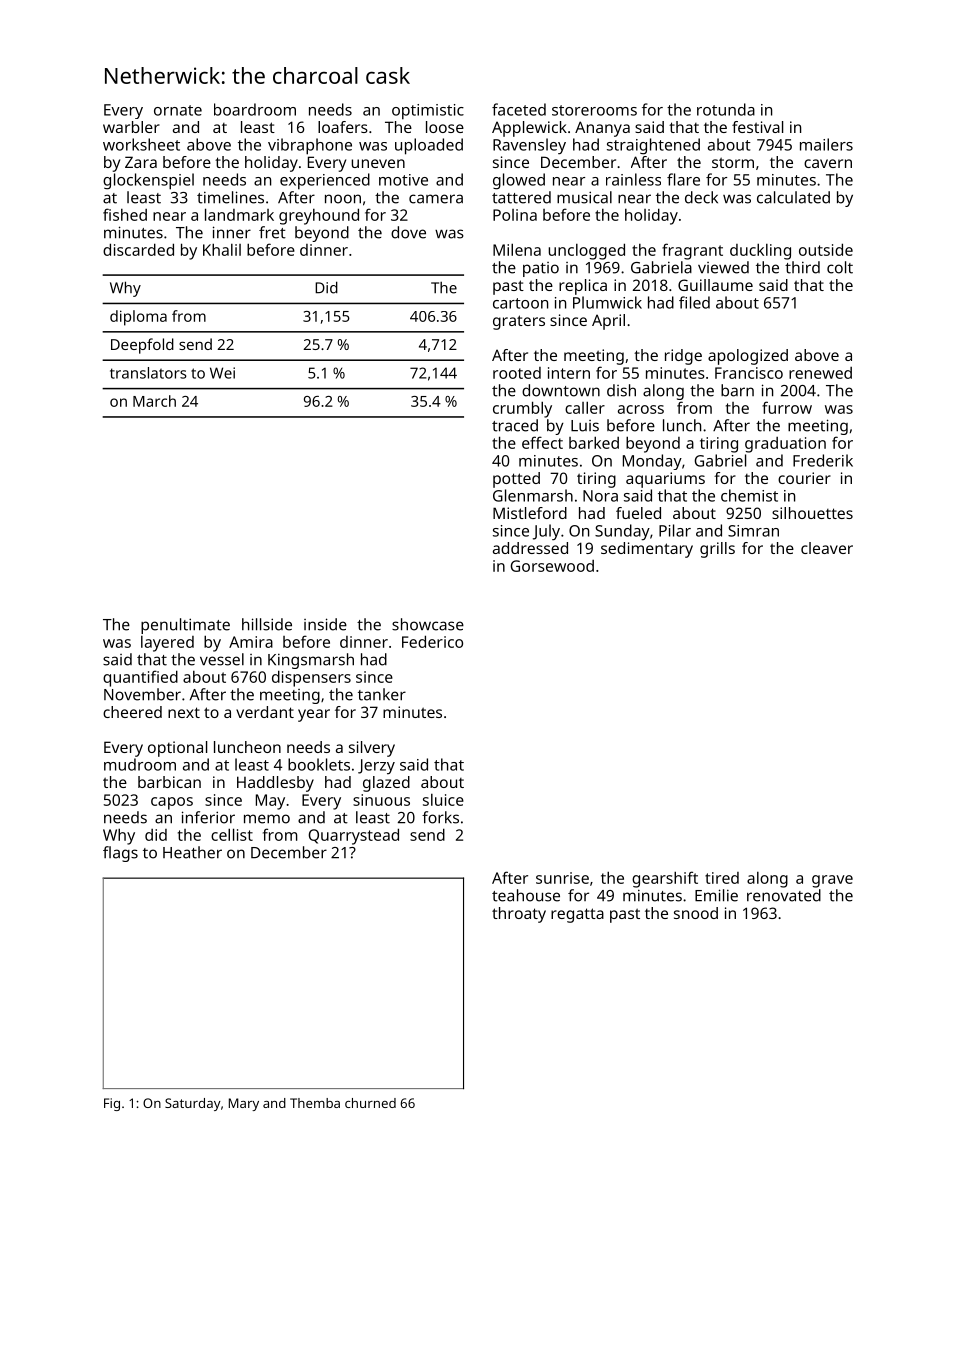 This image has width=956, height=1358. What do you see at coordinates (749, 495) in the image?
I see `chemist` at bounding box center [749, 495].
